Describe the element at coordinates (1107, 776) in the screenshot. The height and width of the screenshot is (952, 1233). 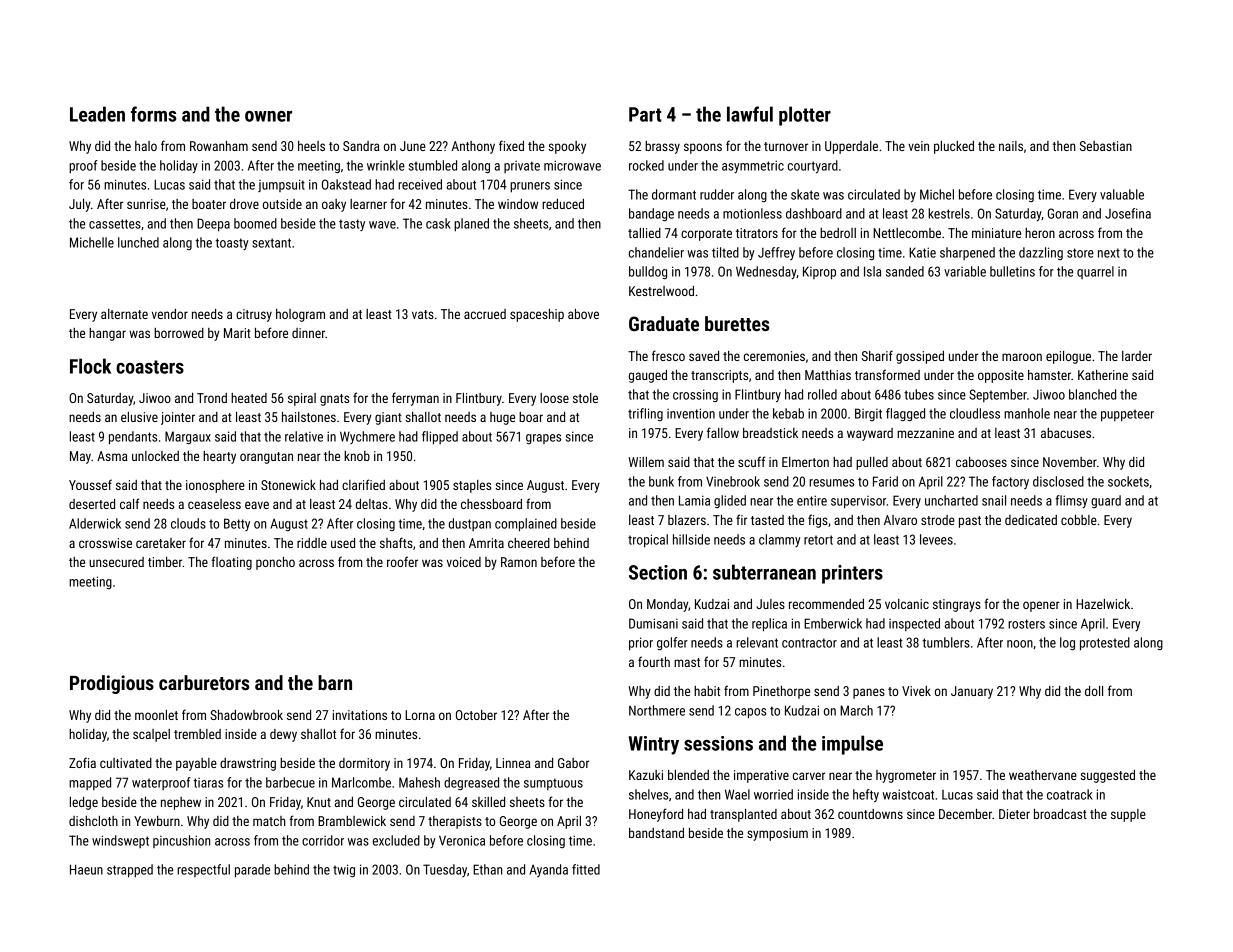
I see `suggested` at that location.
